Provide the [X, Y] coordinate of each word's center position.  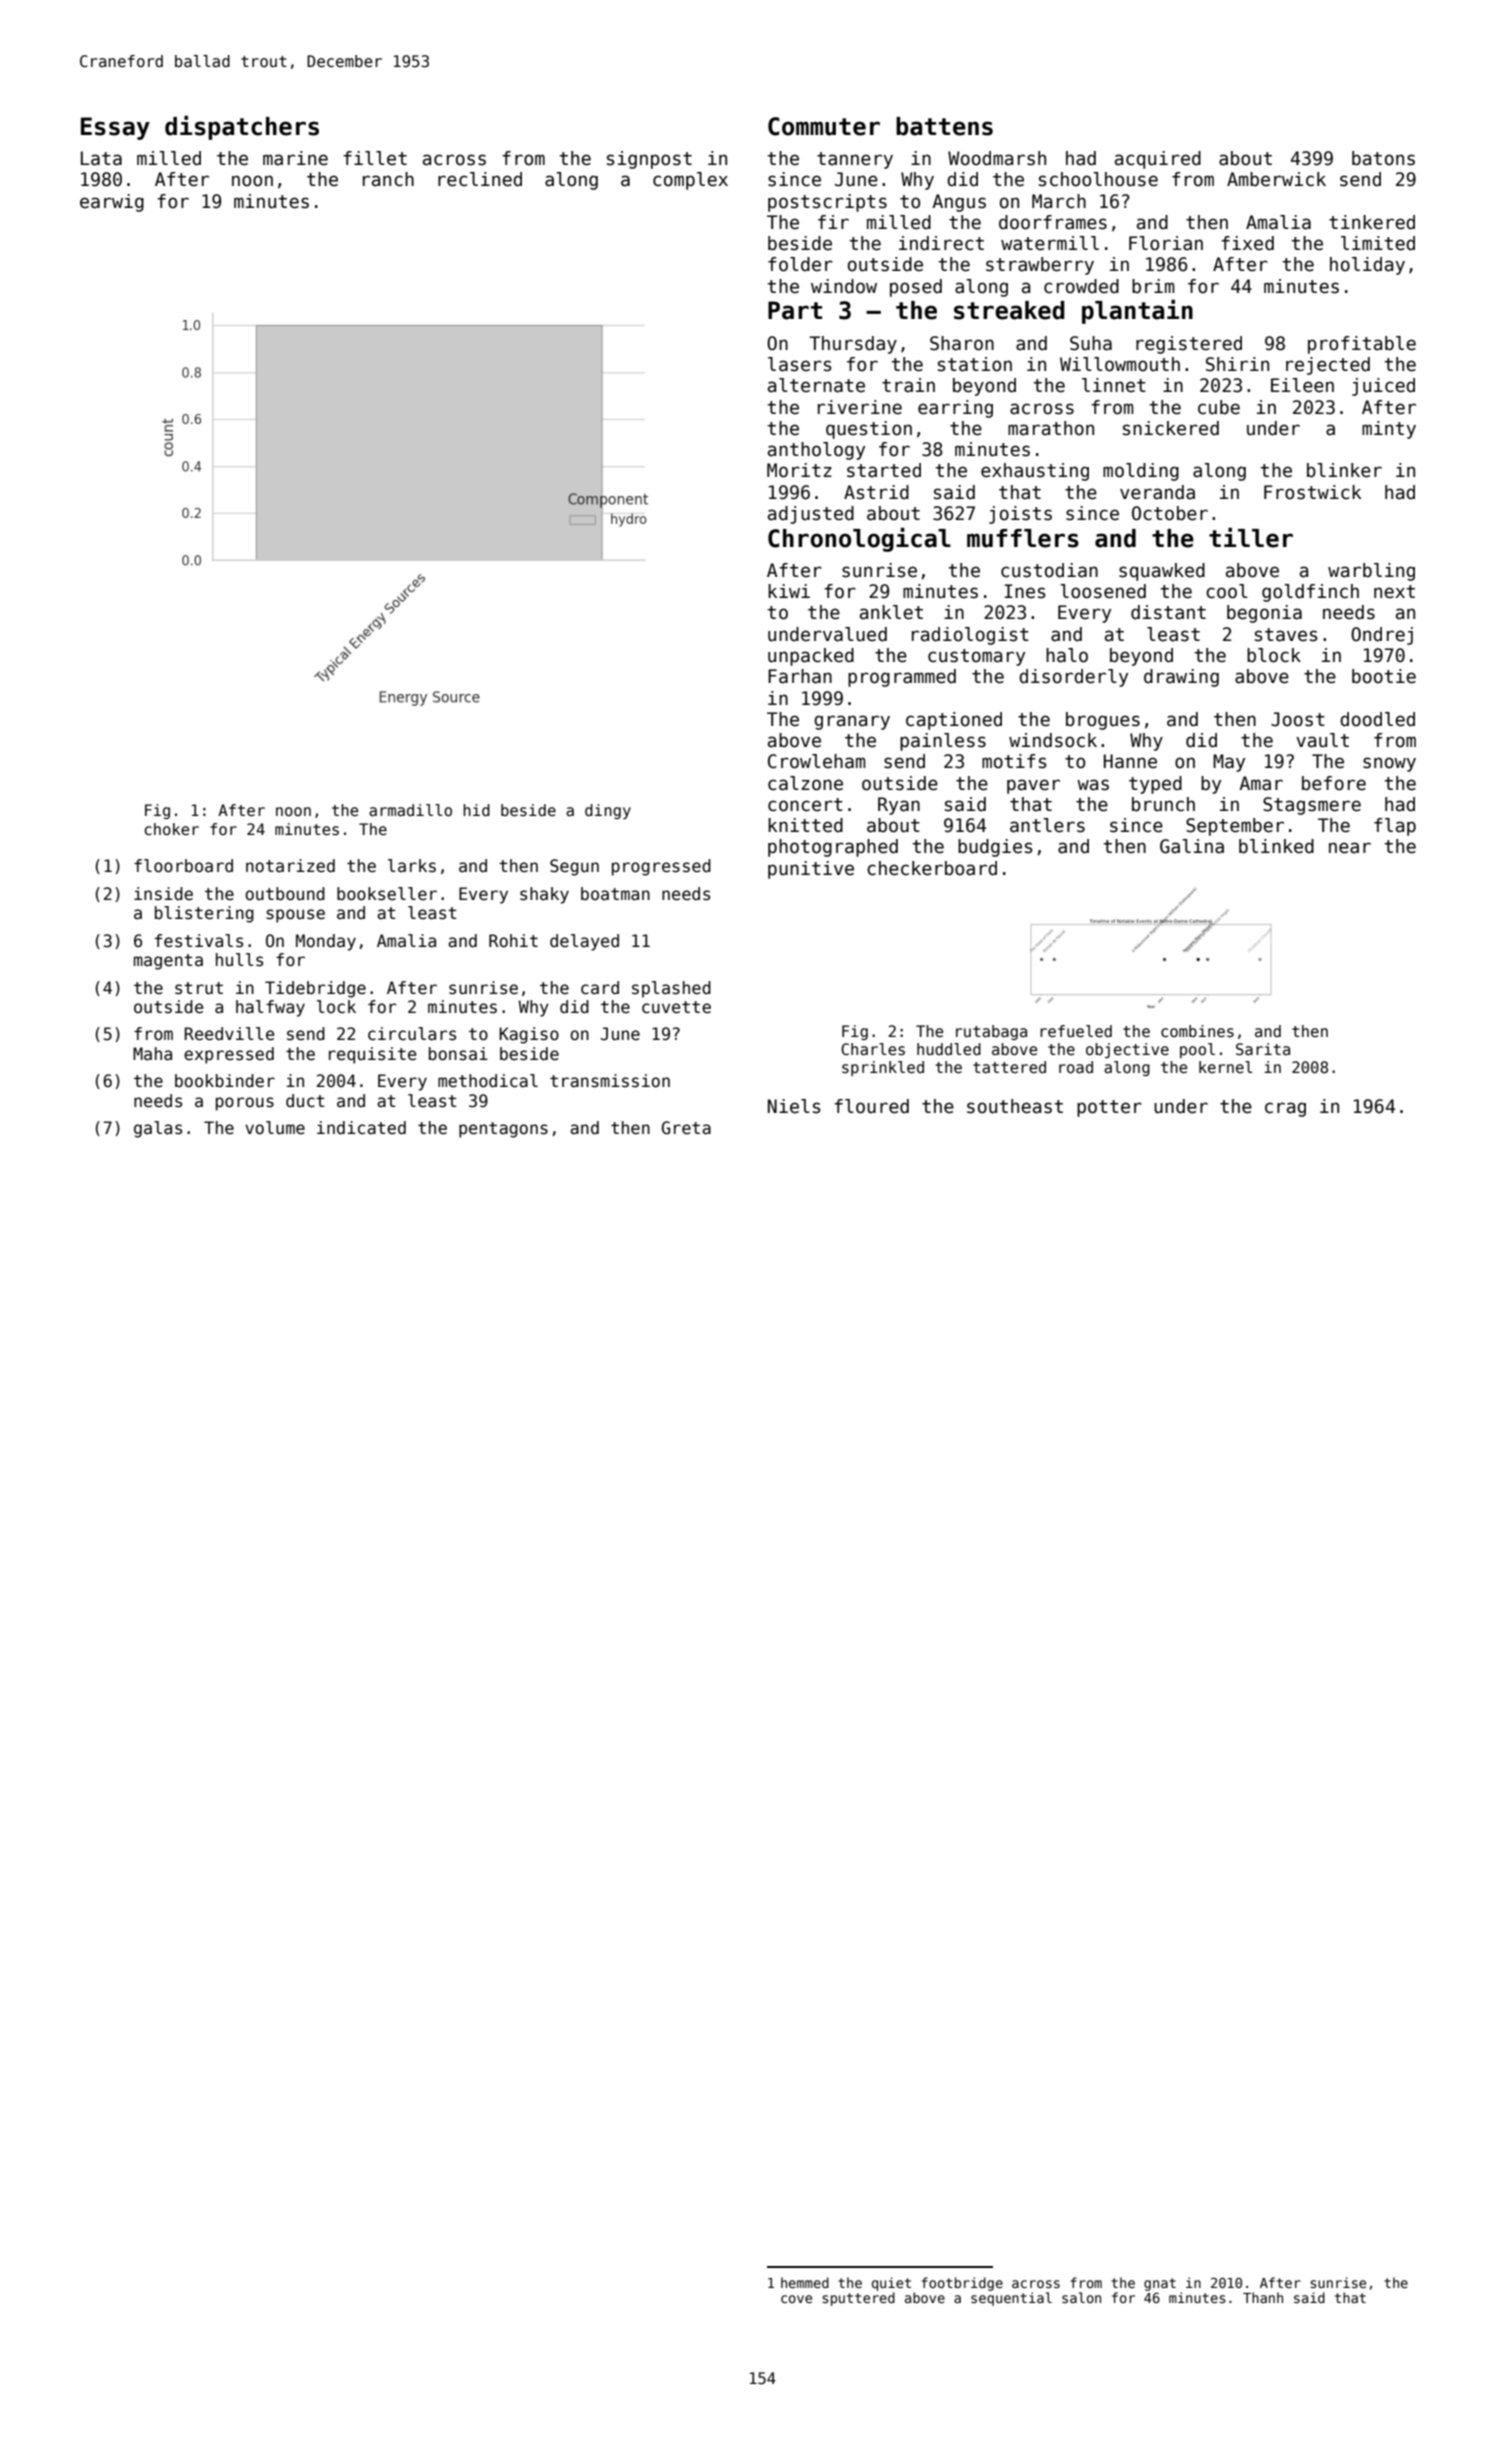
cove [796, 2299]
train [908, 385]
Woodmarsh [997, 158]
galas [158, 1129]
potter [1109, 1108]
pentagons [503, 1130]
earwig [112, 203]
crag [1285, 1109]
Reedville [229, 1034]
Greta [686, 1128]
